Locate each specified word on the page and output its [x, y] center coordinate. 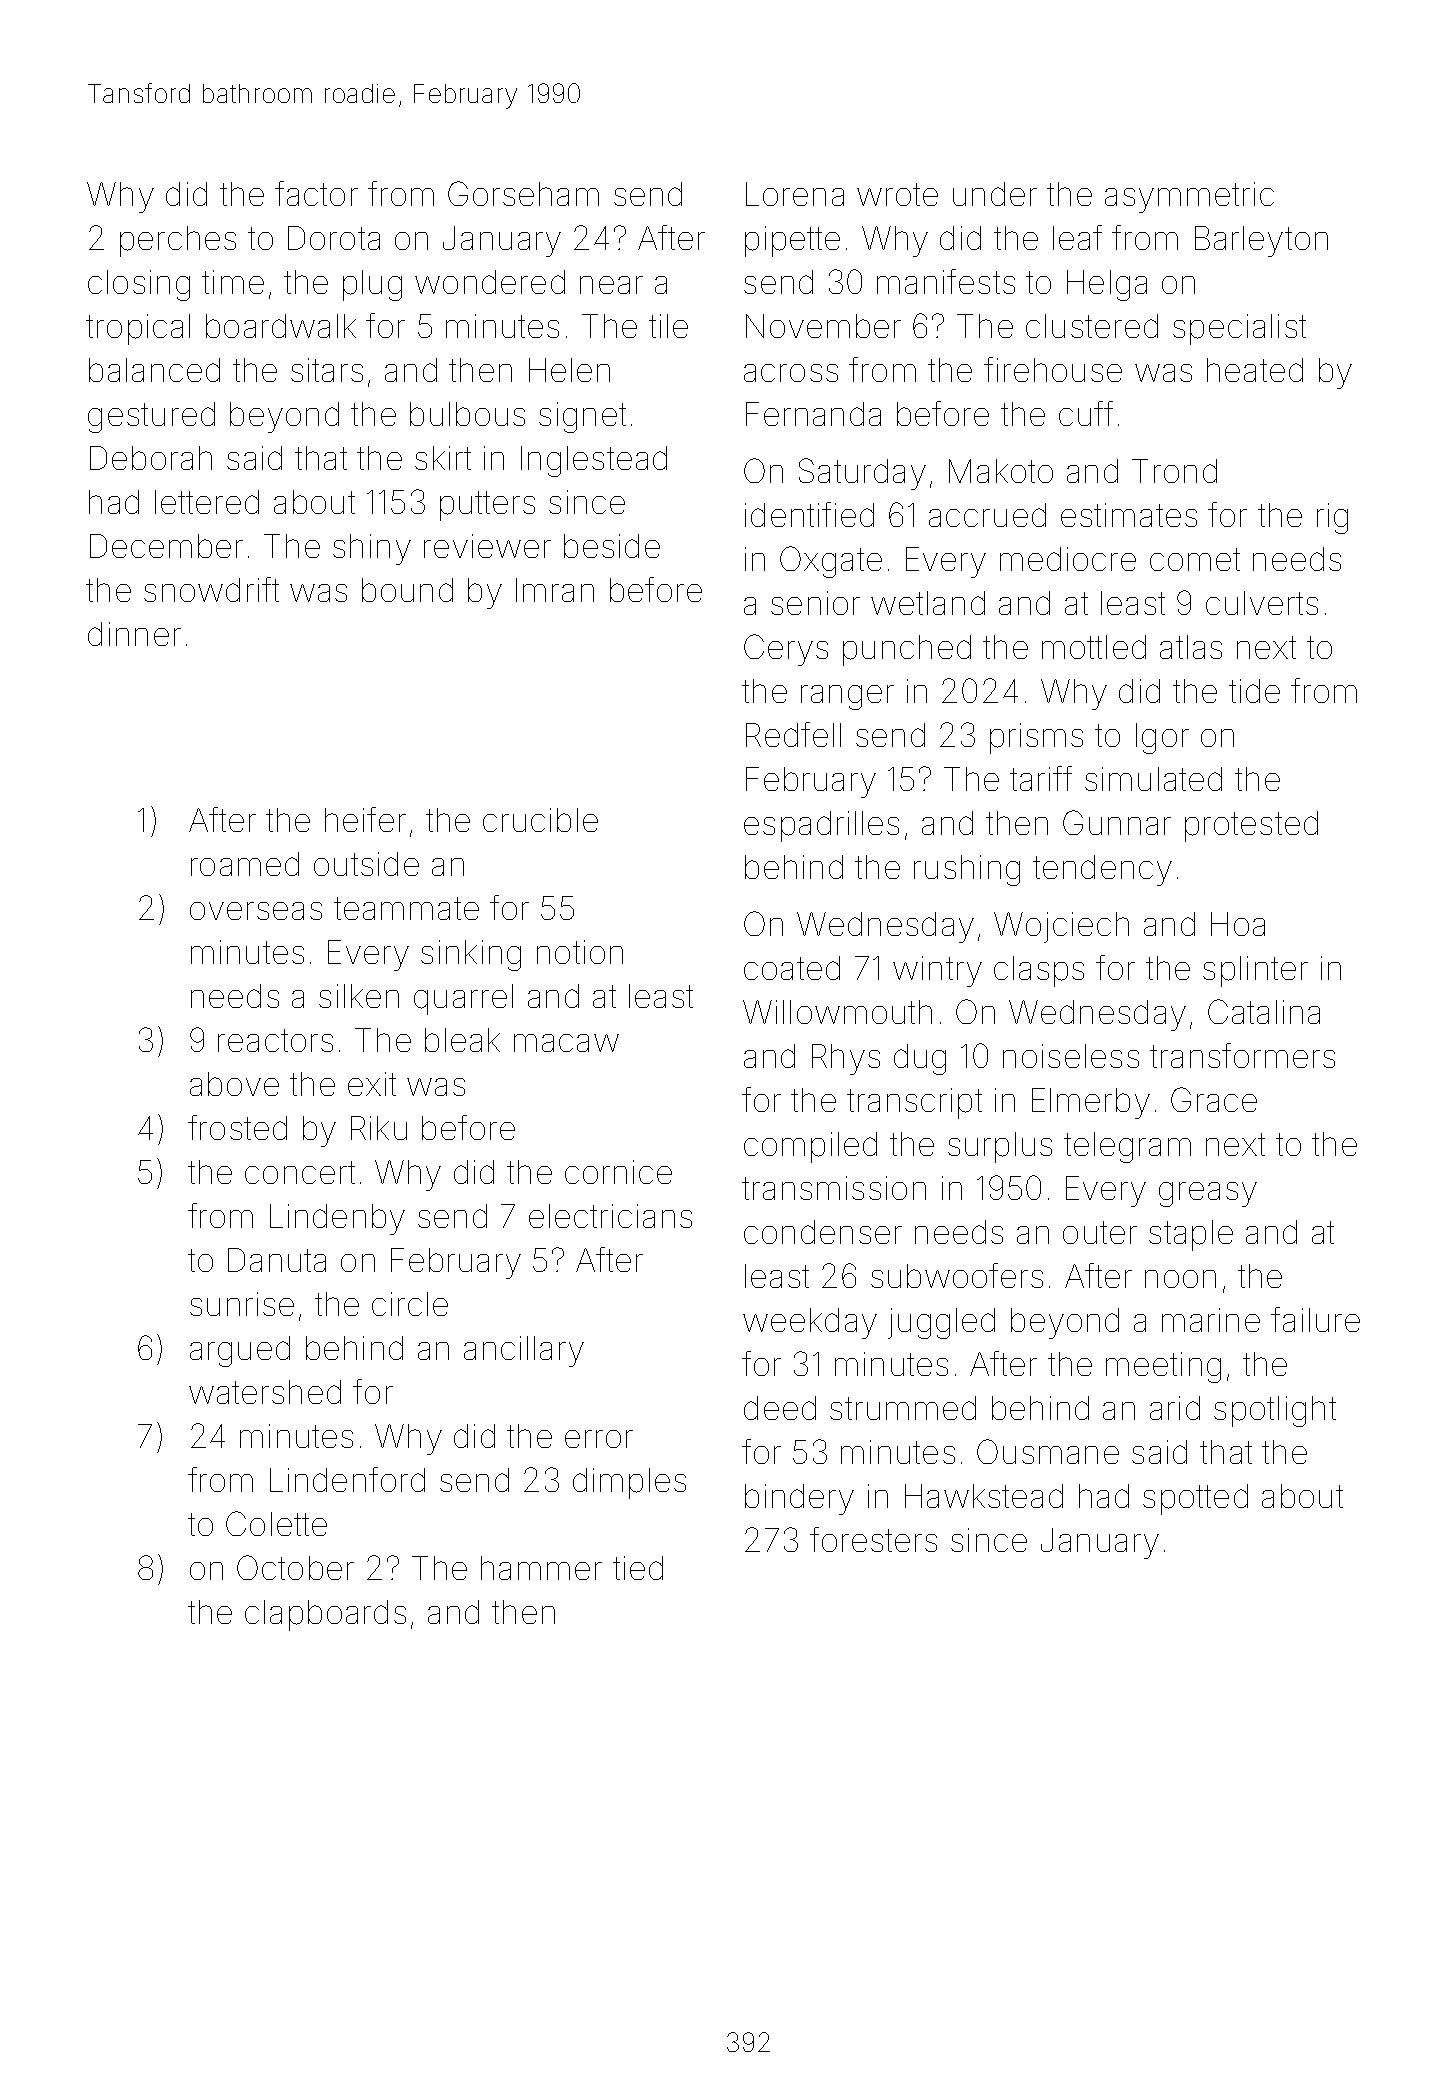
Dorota [334, 238]
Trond [1174, 471]
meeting [1163, 1367]
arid [1175, 1408]
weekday [810, 1323]
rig [1332, 518]
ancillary [524, 1351]
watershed [265, 1392]
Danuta [277, 1260]
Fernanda [813, 414]
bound [407, 590]
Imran [555, 590]
